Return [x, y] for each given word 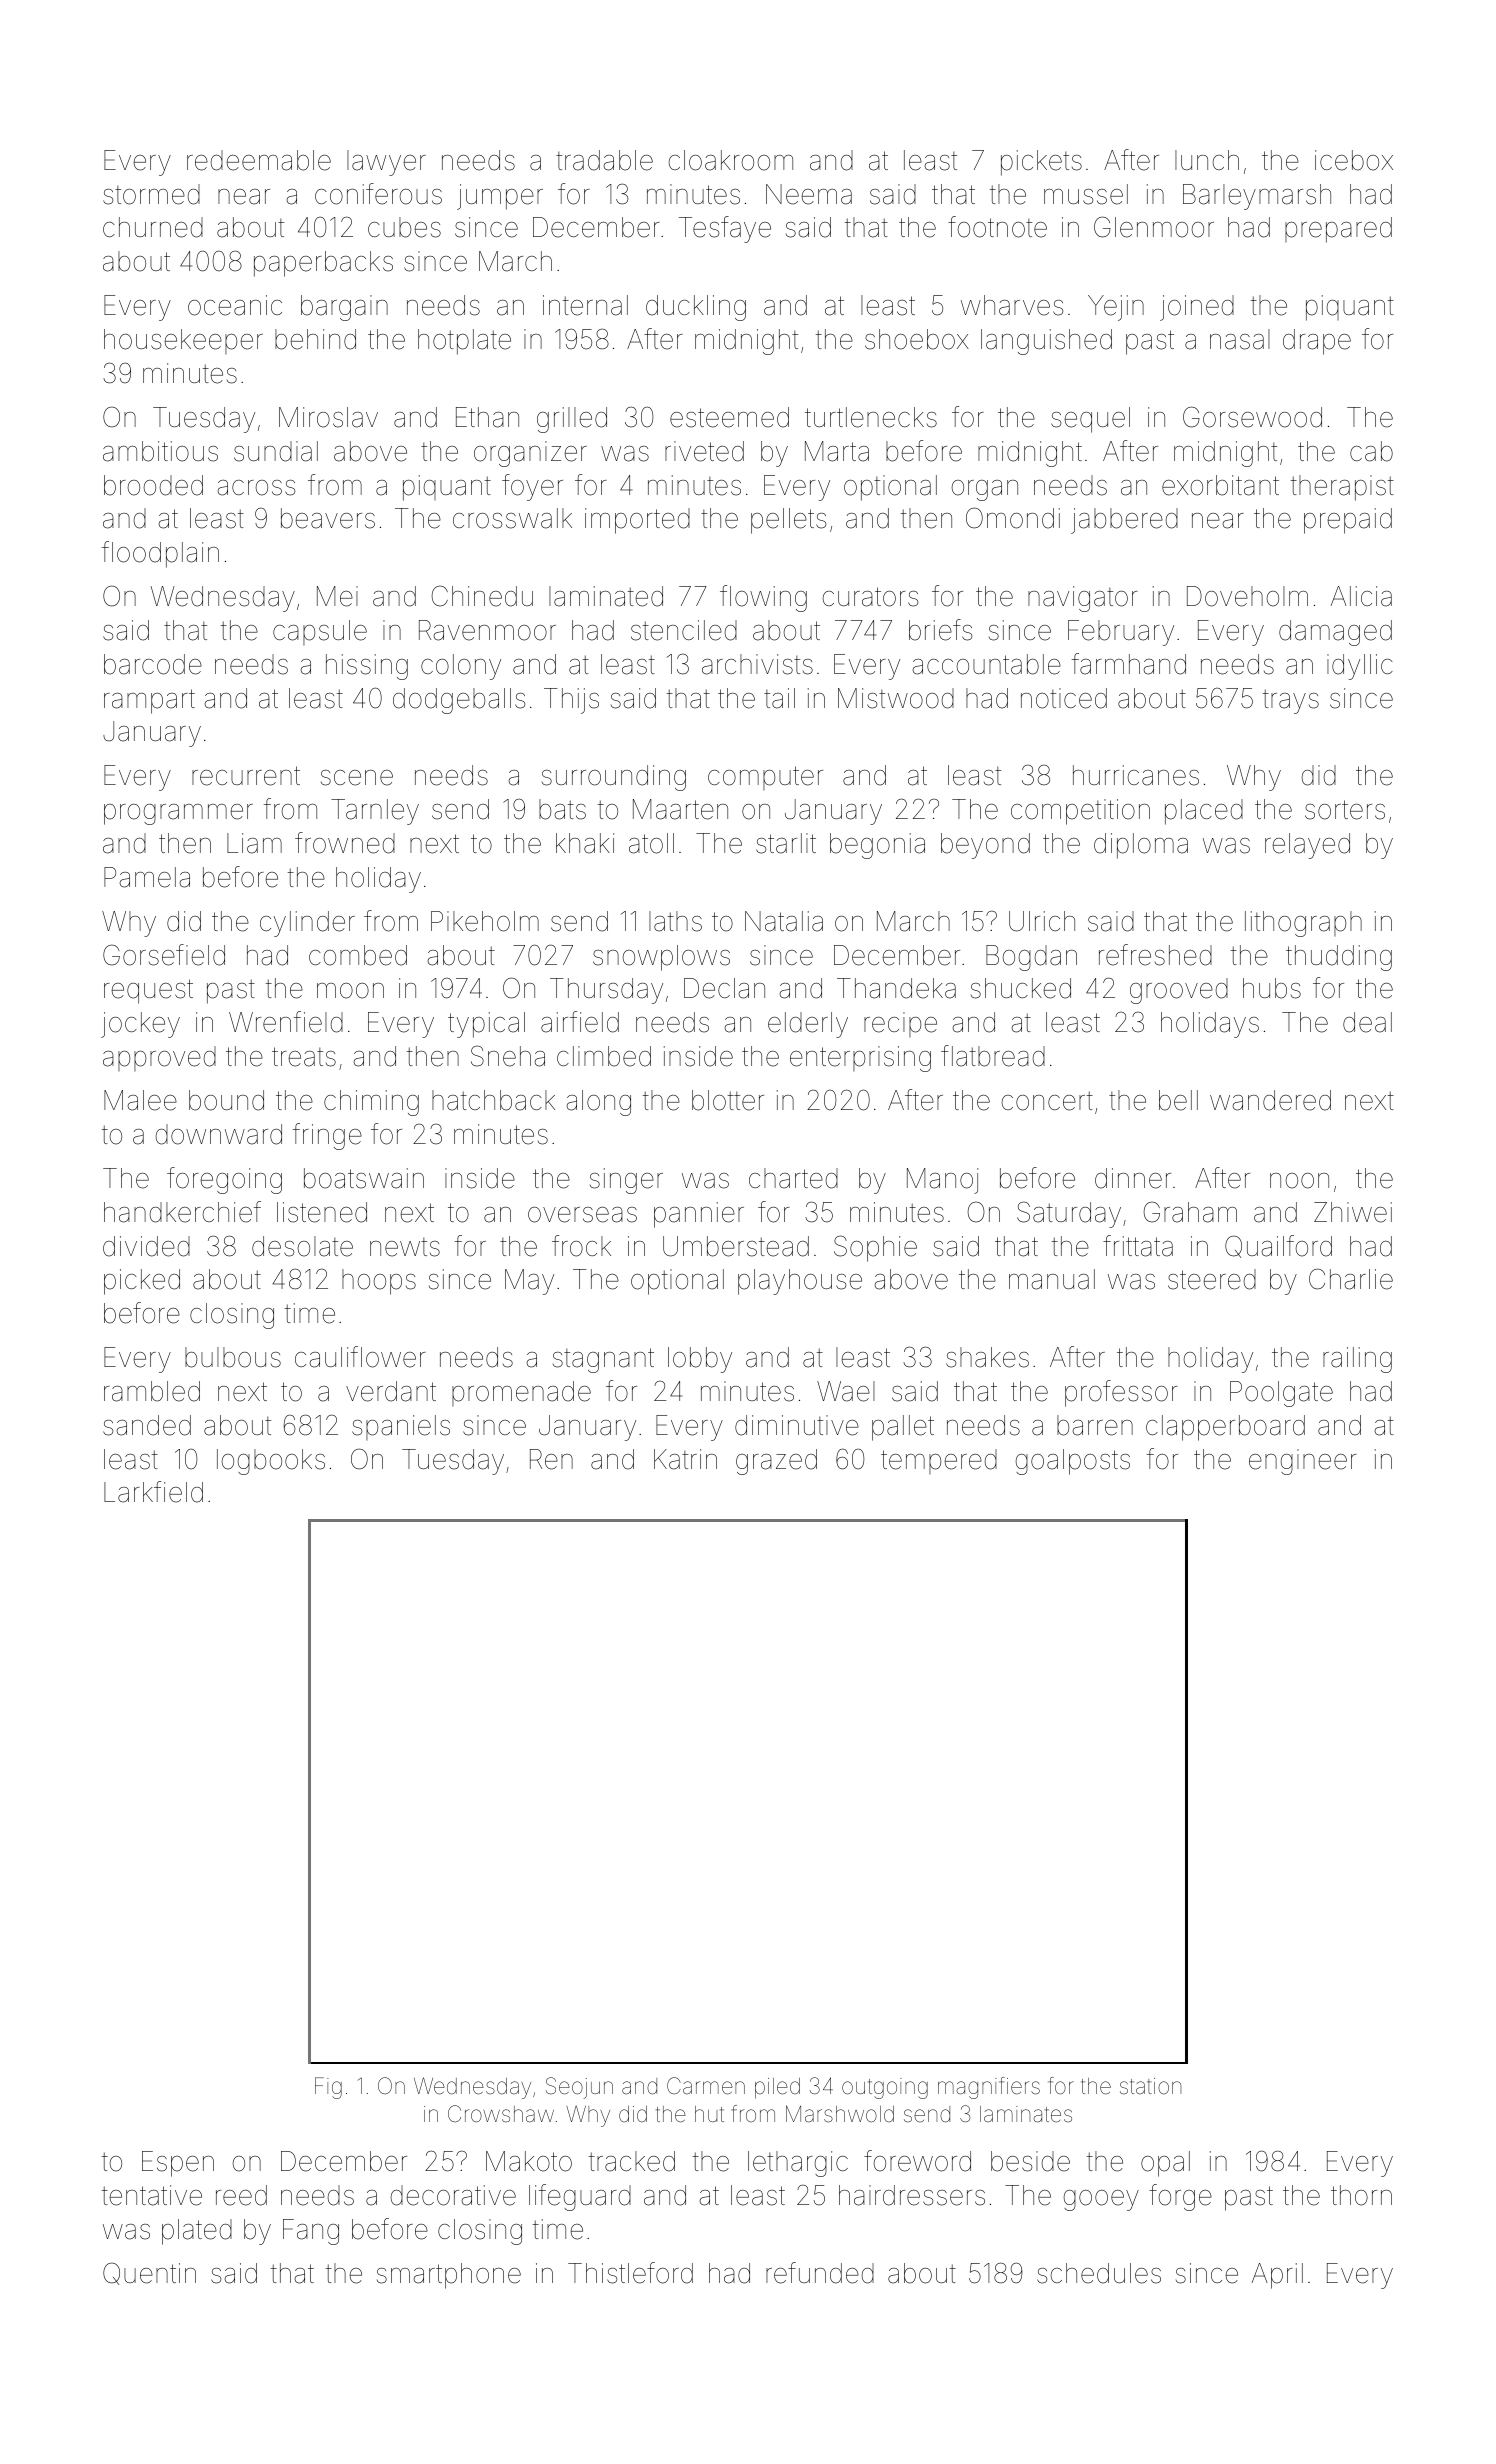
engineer [1303, 1462]
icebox [1354, 160]
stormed [151, 194]
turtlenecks [871, 417]
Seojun [579, 2088]
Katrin [685, 1459]
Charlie [1351, 1279]
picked [142, 1282]
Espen [178, 2164]
